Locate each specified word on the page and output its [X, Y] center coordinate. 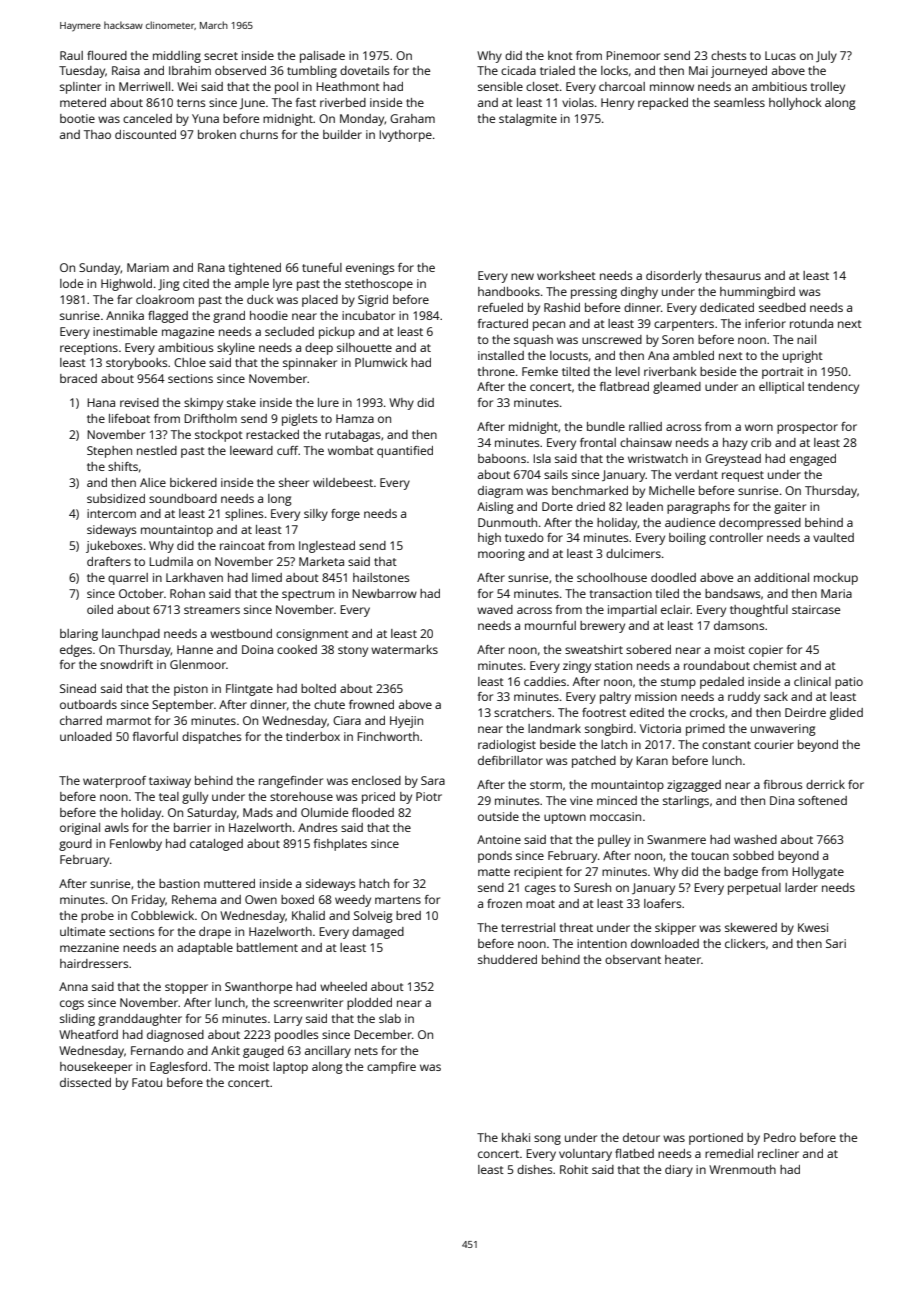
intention [602, 943]
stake [241, 402]
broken [217, 134]
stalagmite [528, 120]
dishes [534, 1169]
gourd [75, 845]
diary [679, 1171]
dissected [85, 1082]
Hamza [355, 418]
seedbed [782, 307]
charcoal [622, 86]
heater [683, 959]
